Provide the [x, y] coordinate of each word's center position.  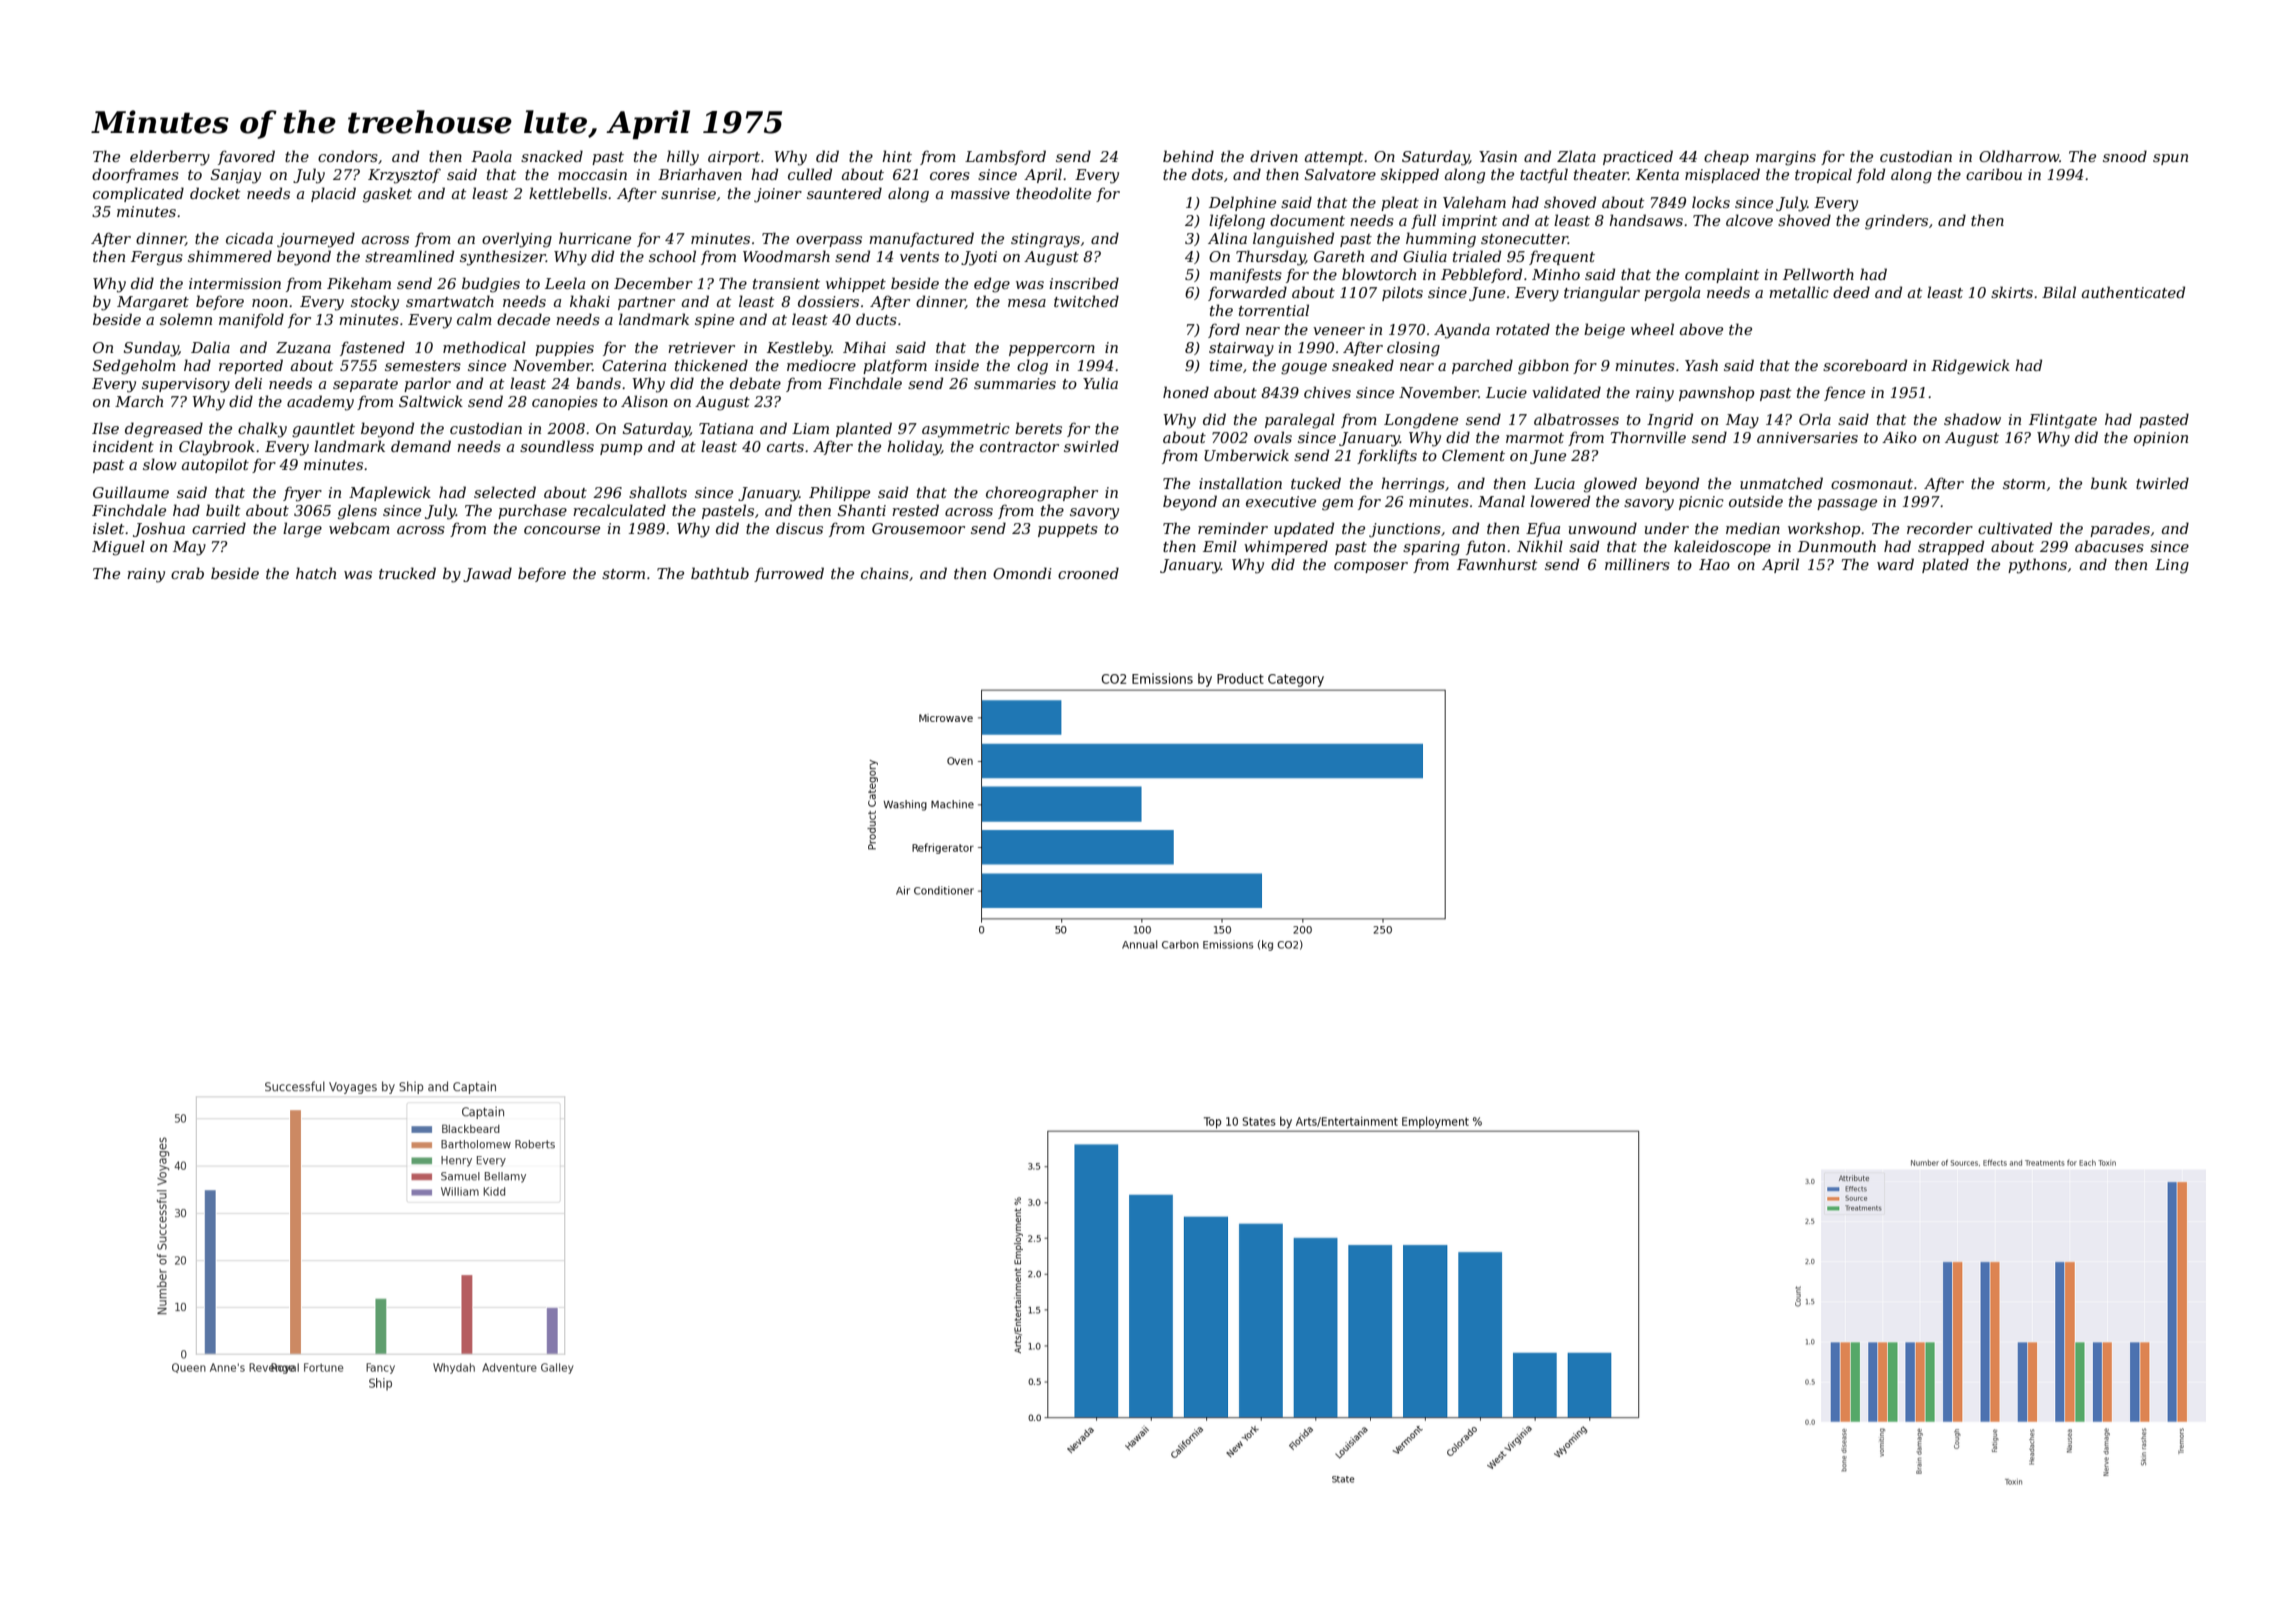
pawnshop [1716, 393]
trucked [407, 573]
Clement [1473, 455]
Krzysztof [404, 176]
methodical [484, 347]
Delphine [1242, 203]
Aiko [1899, 437]
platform [895, 366]
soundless [557, 446]
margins [1786, 158]
